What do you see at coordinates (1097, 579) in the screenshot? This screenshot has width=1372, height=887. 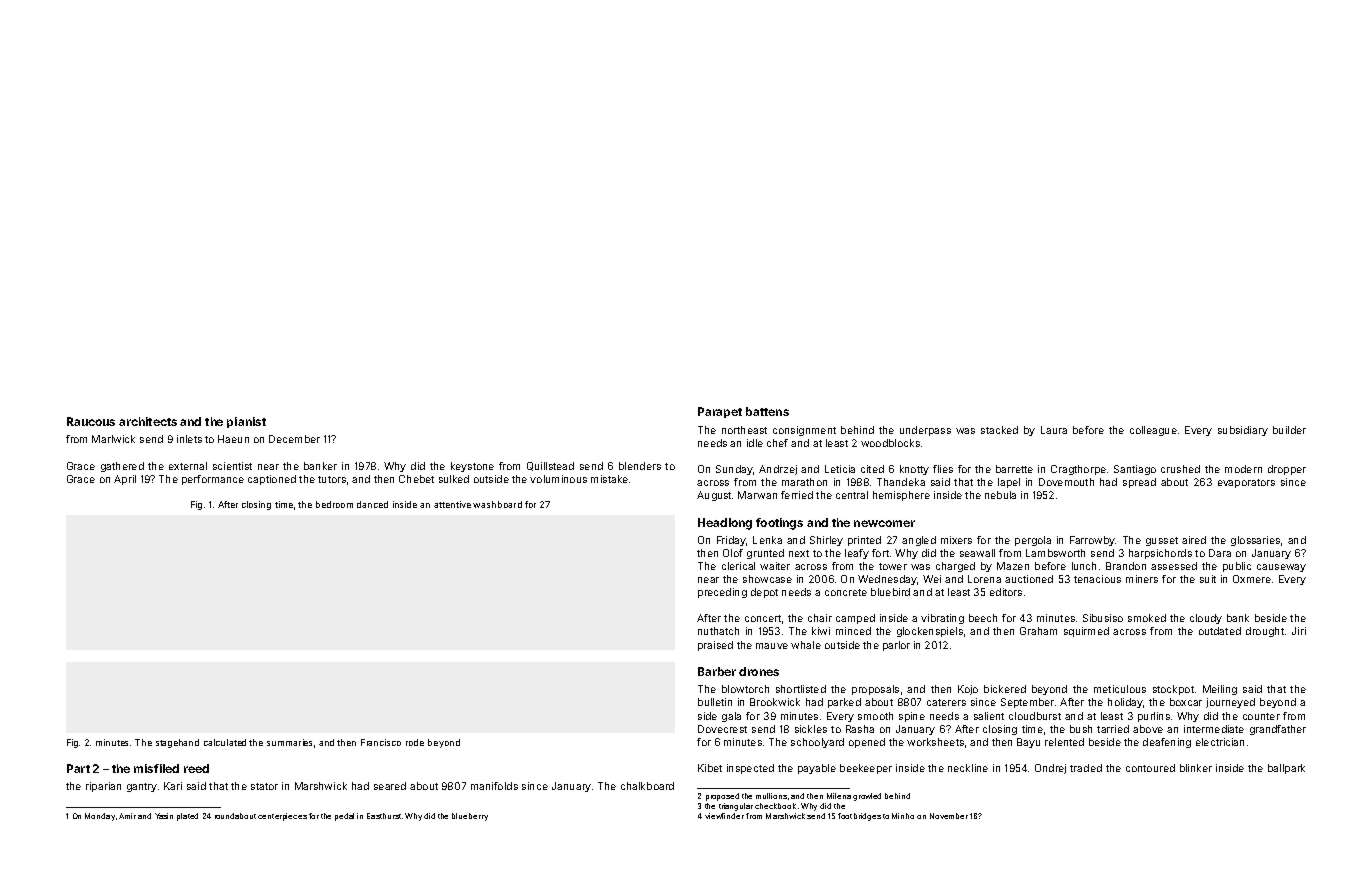 I see `tenacious` at bounding box center [1097, 579].
